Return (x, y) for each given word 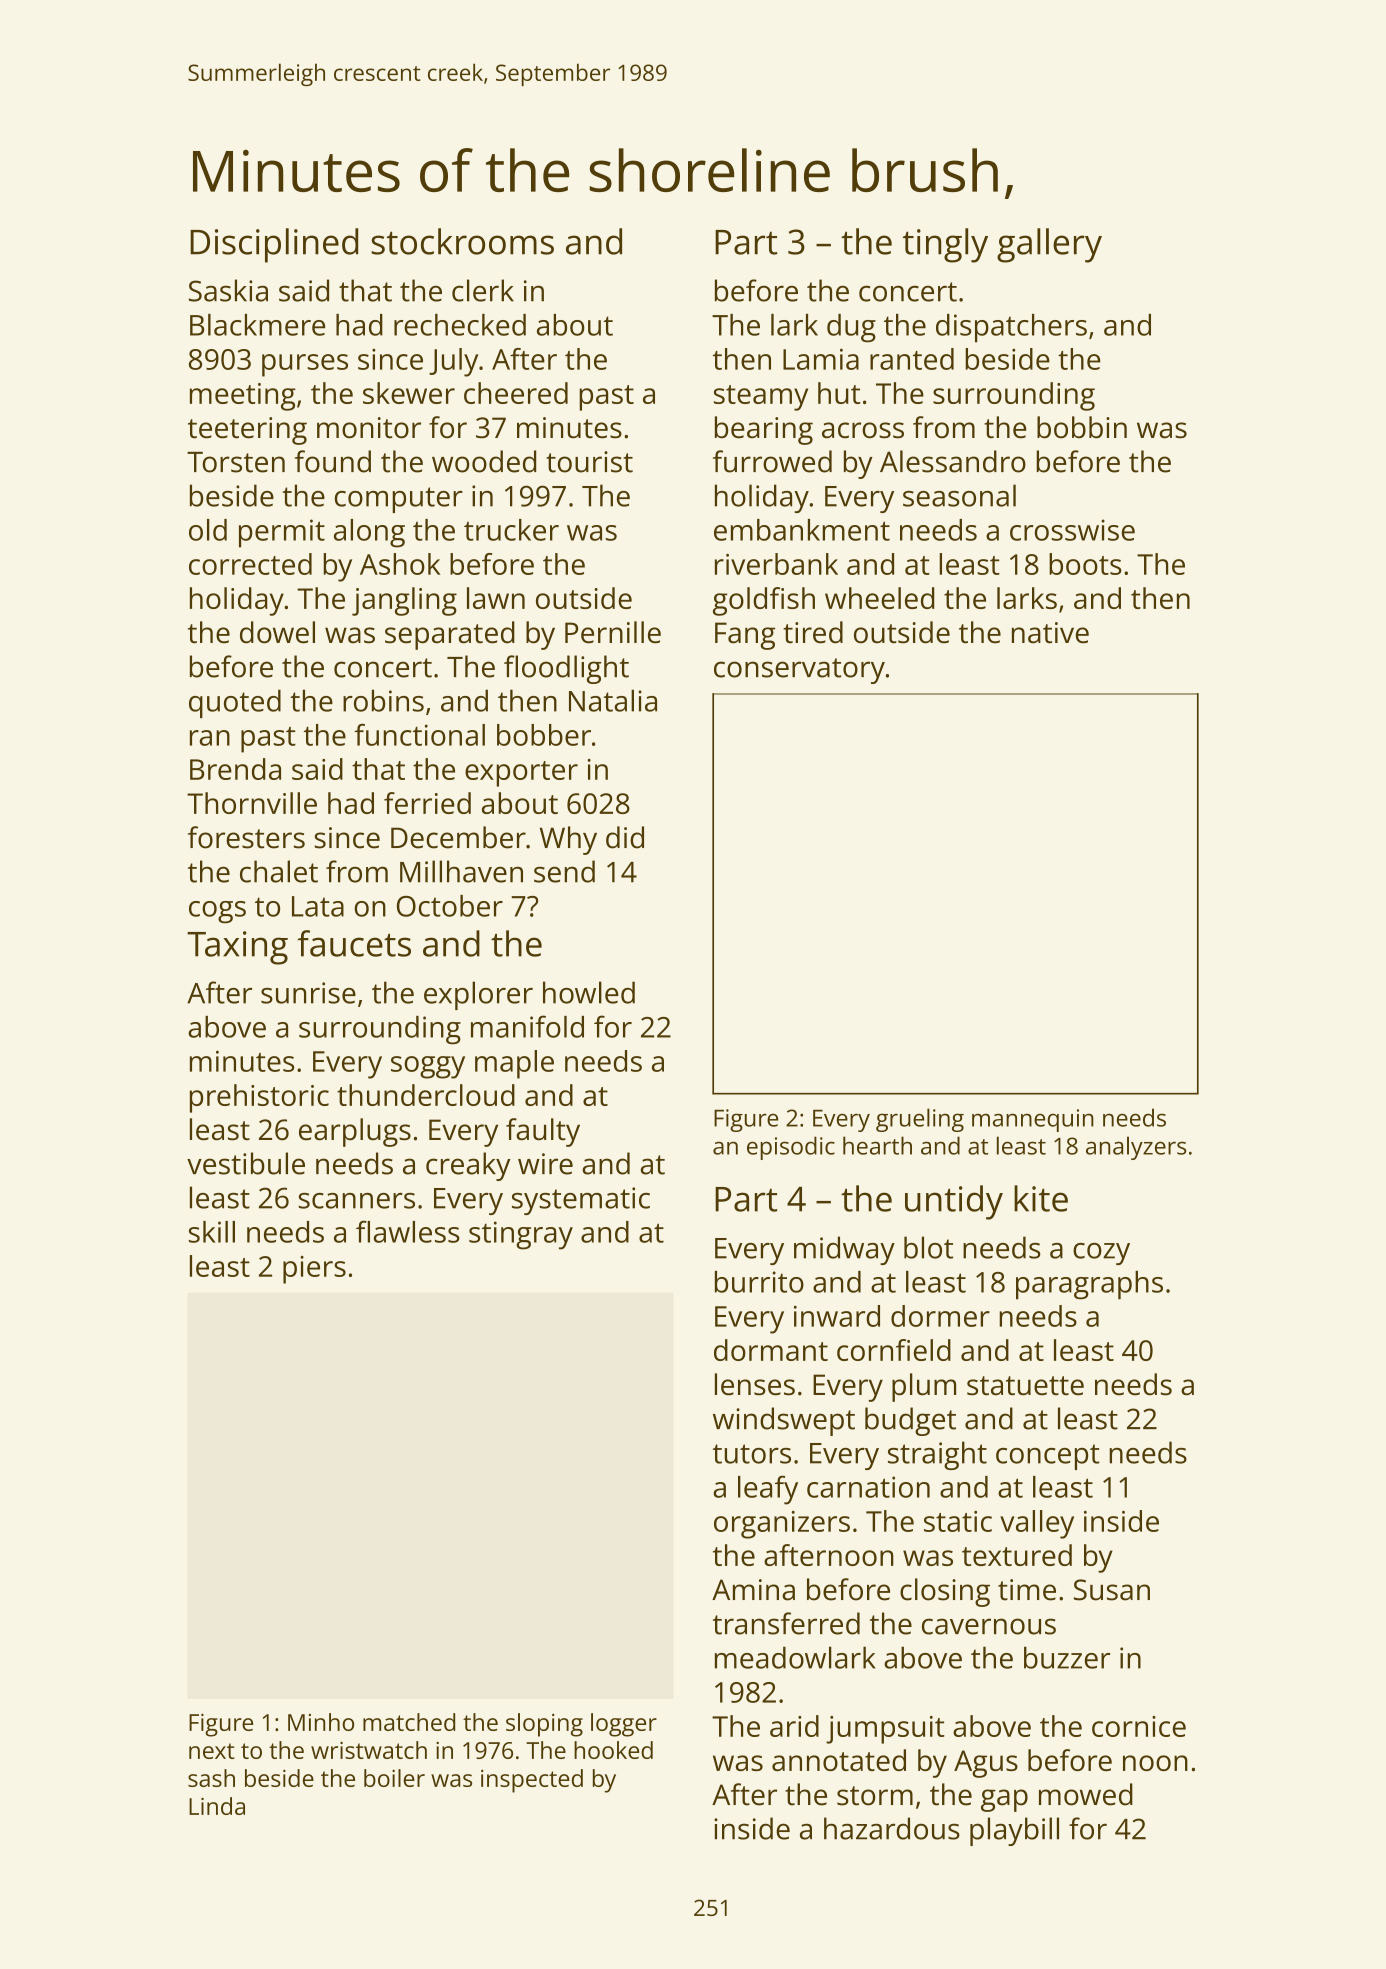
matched (409, 1722)
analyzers (1136, 1148)
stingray (521, 1235)
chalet (279, 871)
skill (212, 1232)
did (625, 837)
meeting (243, 397)
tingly (945, 245)
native (1050, 633)
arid (794, 1726)
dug (851, 328)
